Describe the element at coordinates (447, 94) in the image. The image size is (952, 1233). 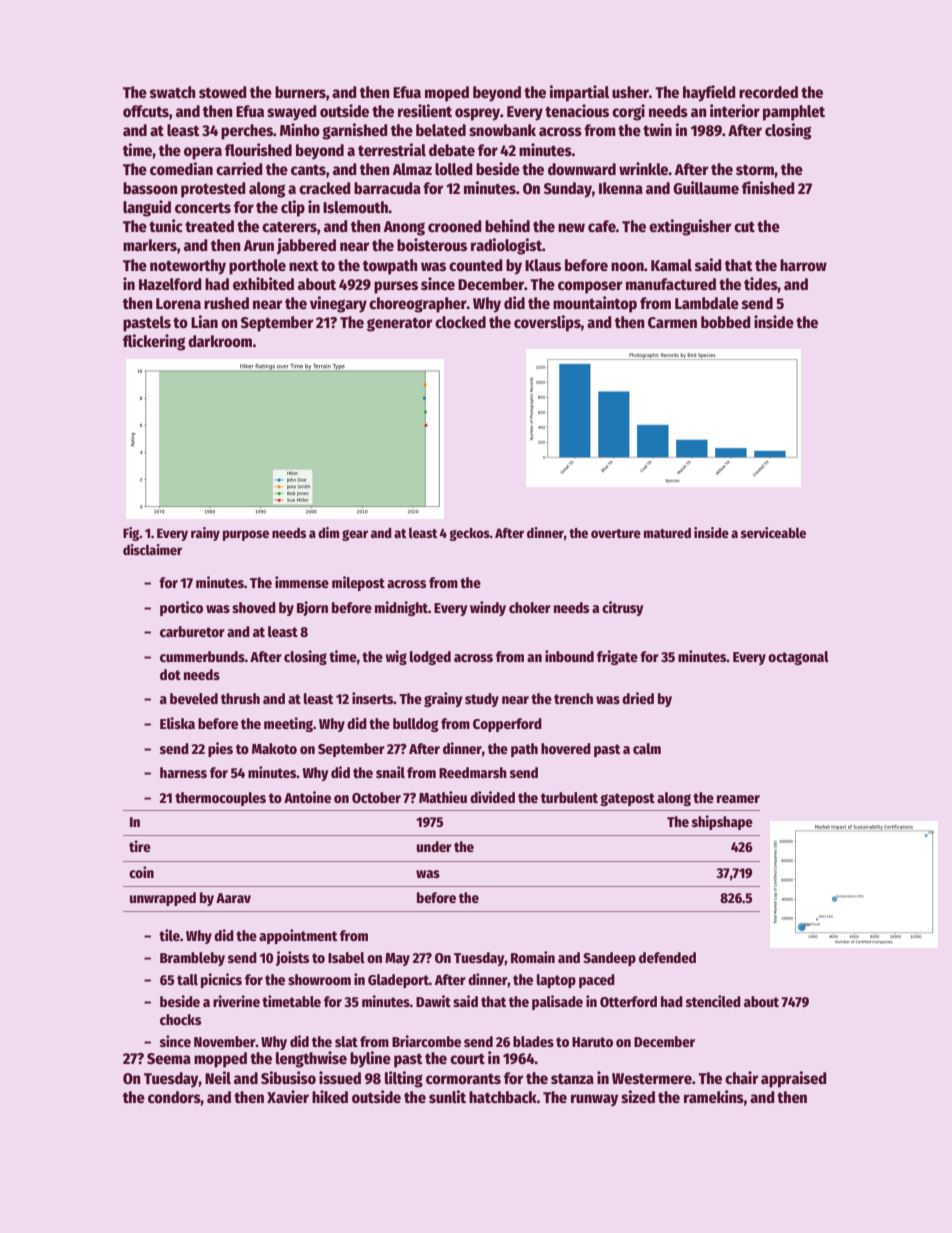
I see `moped` at that location.
